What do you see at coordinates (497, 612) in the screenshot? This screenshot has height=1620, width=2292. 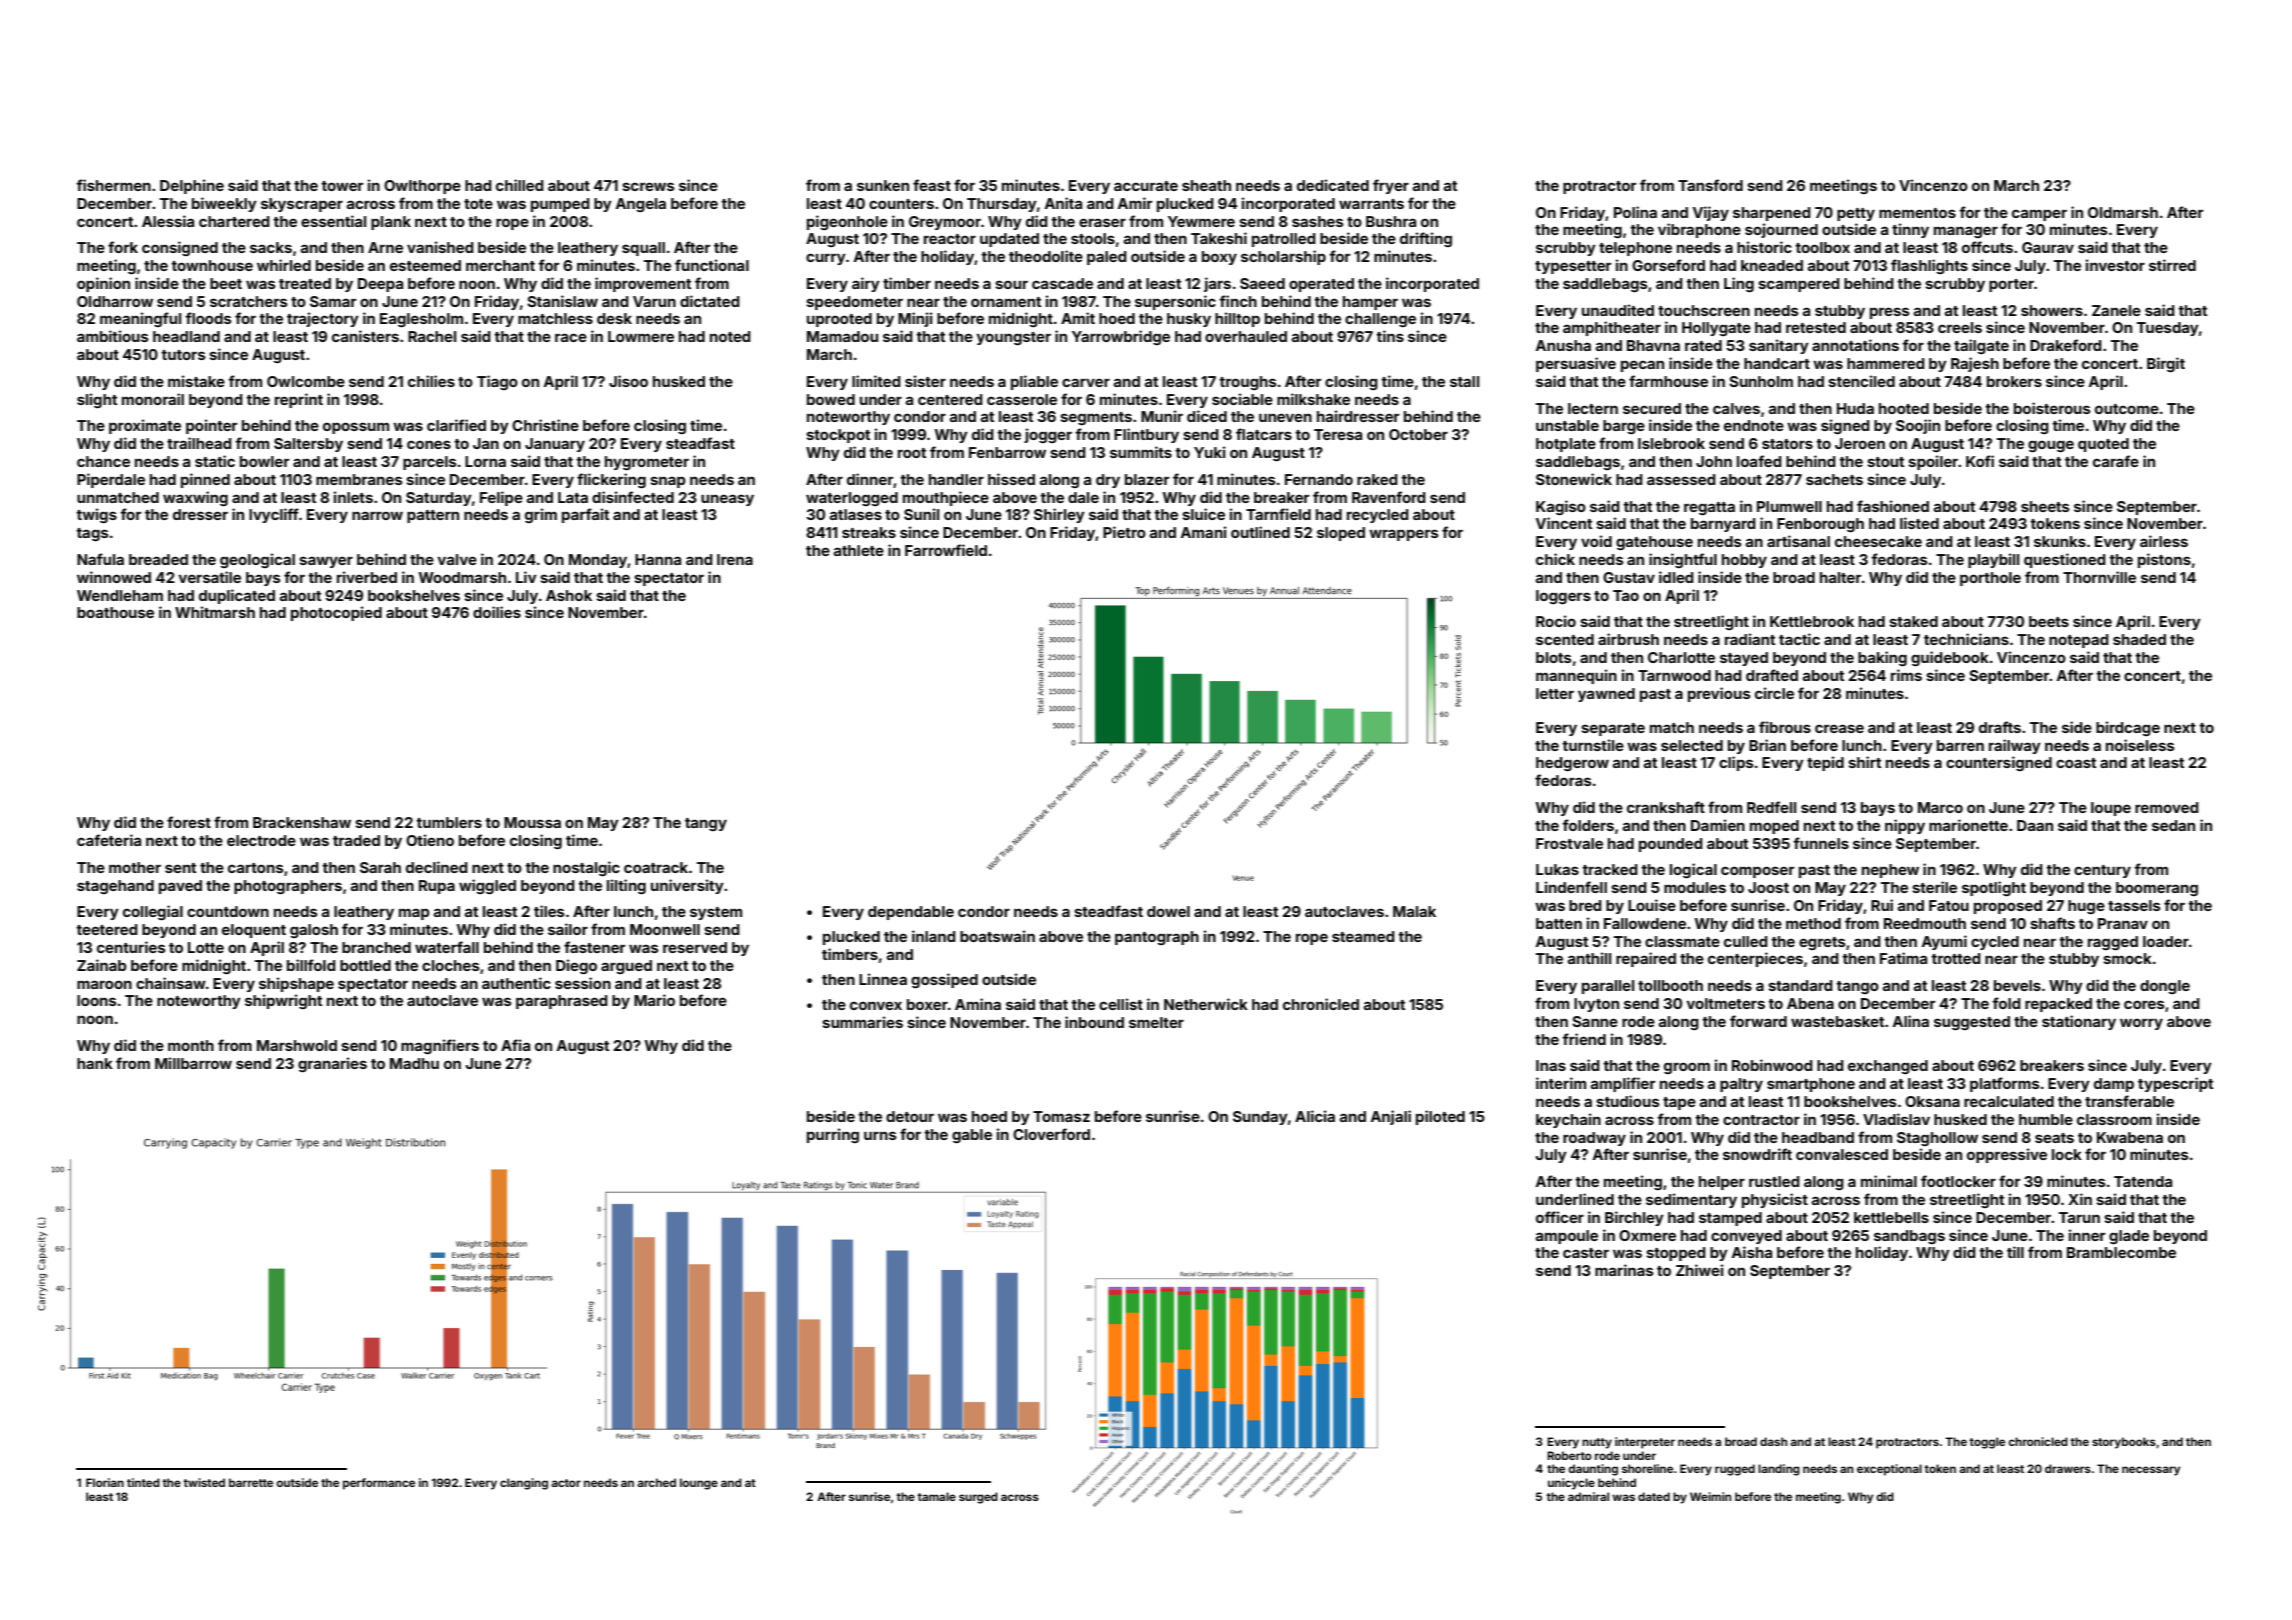 I see `doilies` at bounding box center [497, 612].
